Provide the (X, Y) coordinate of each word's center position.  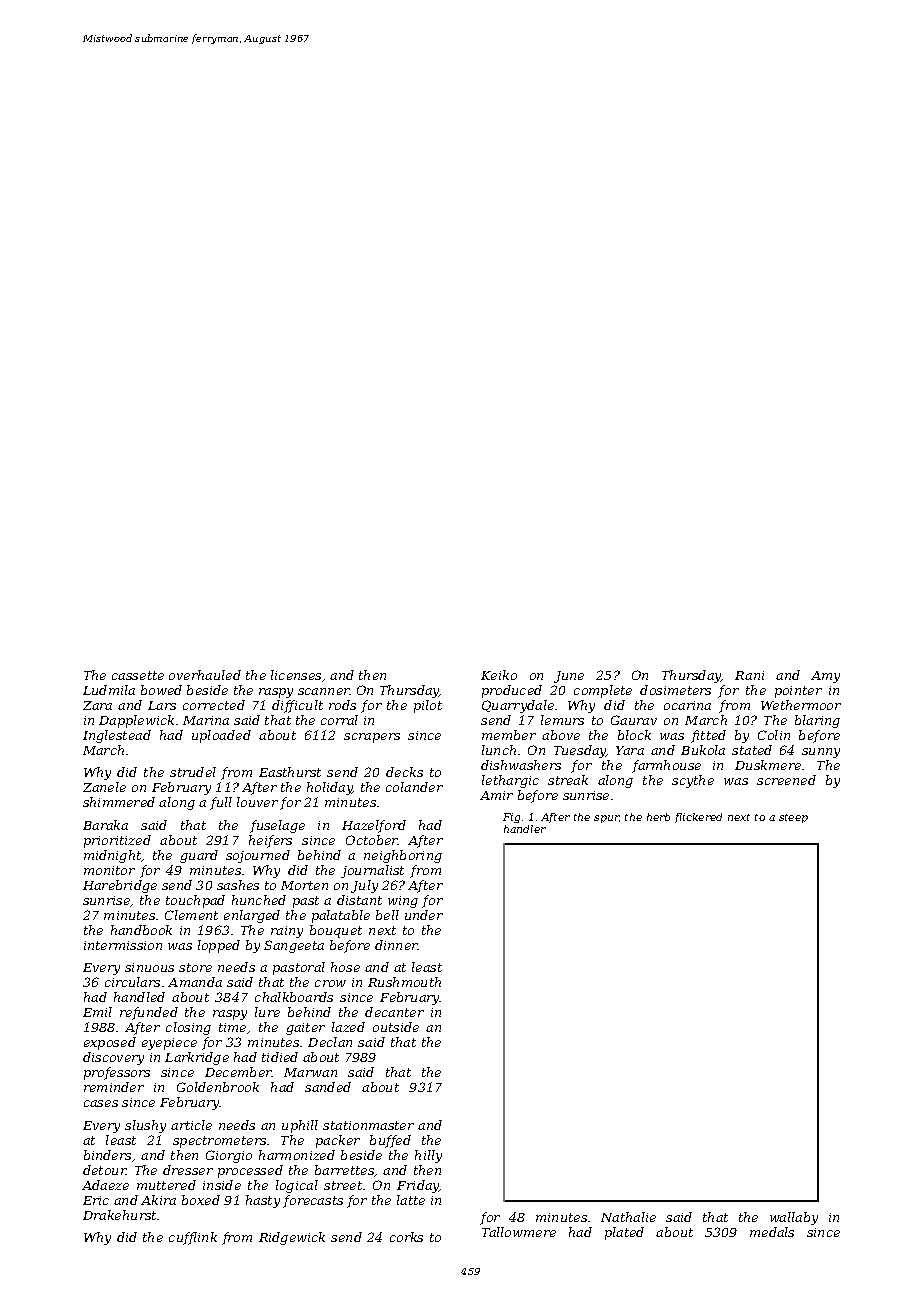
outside (396, 1027)
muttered (166, 1185)
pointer (798, 692)
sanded (328, 1087)
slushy (145, 1126)
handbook (141, 930)
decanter (394, 1012)
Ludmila (109, 690)
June (569, 677)
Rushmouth (404, 982)
